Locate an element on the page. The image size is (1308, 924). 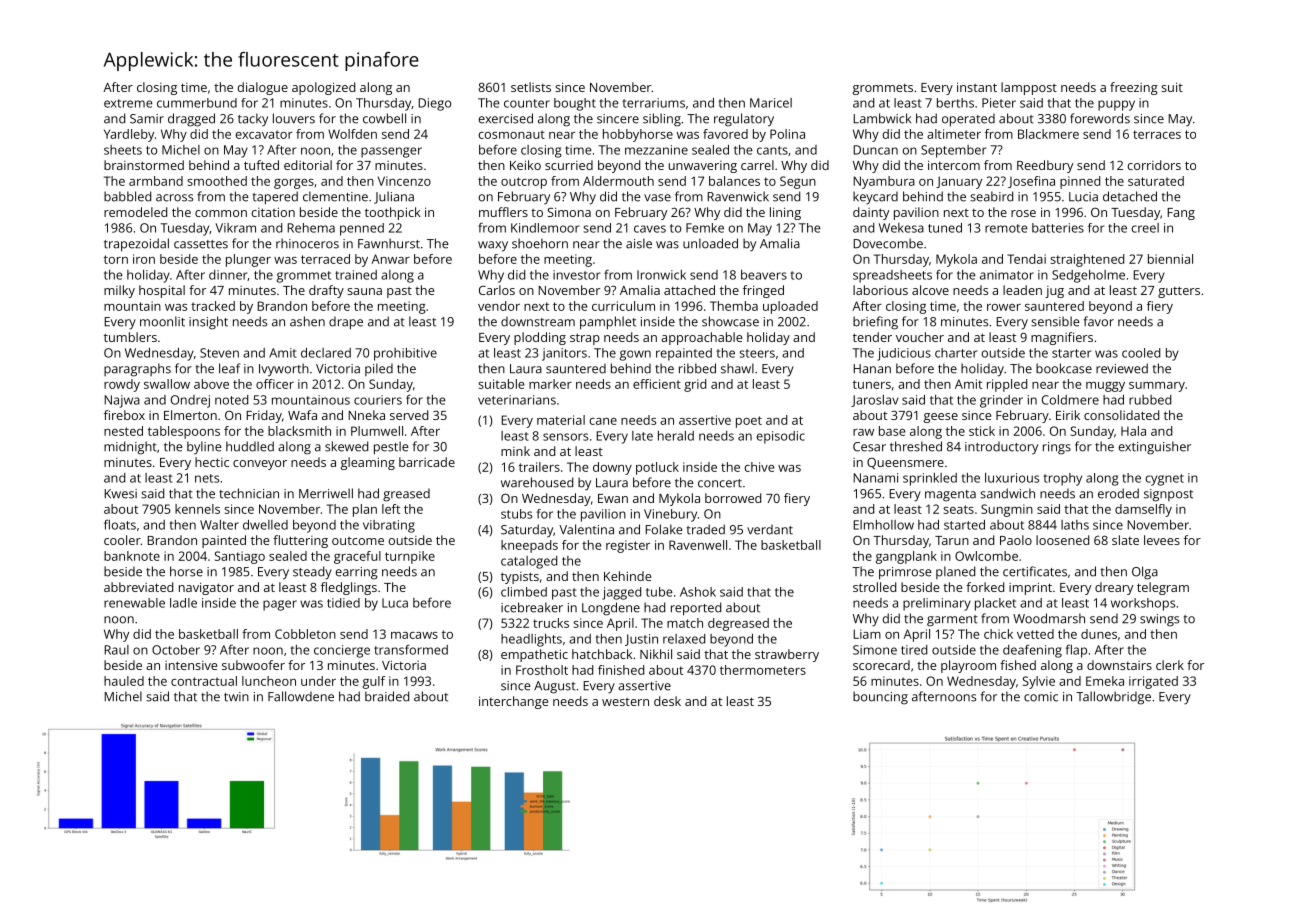
creel is located at coordinates (1145, 228).
